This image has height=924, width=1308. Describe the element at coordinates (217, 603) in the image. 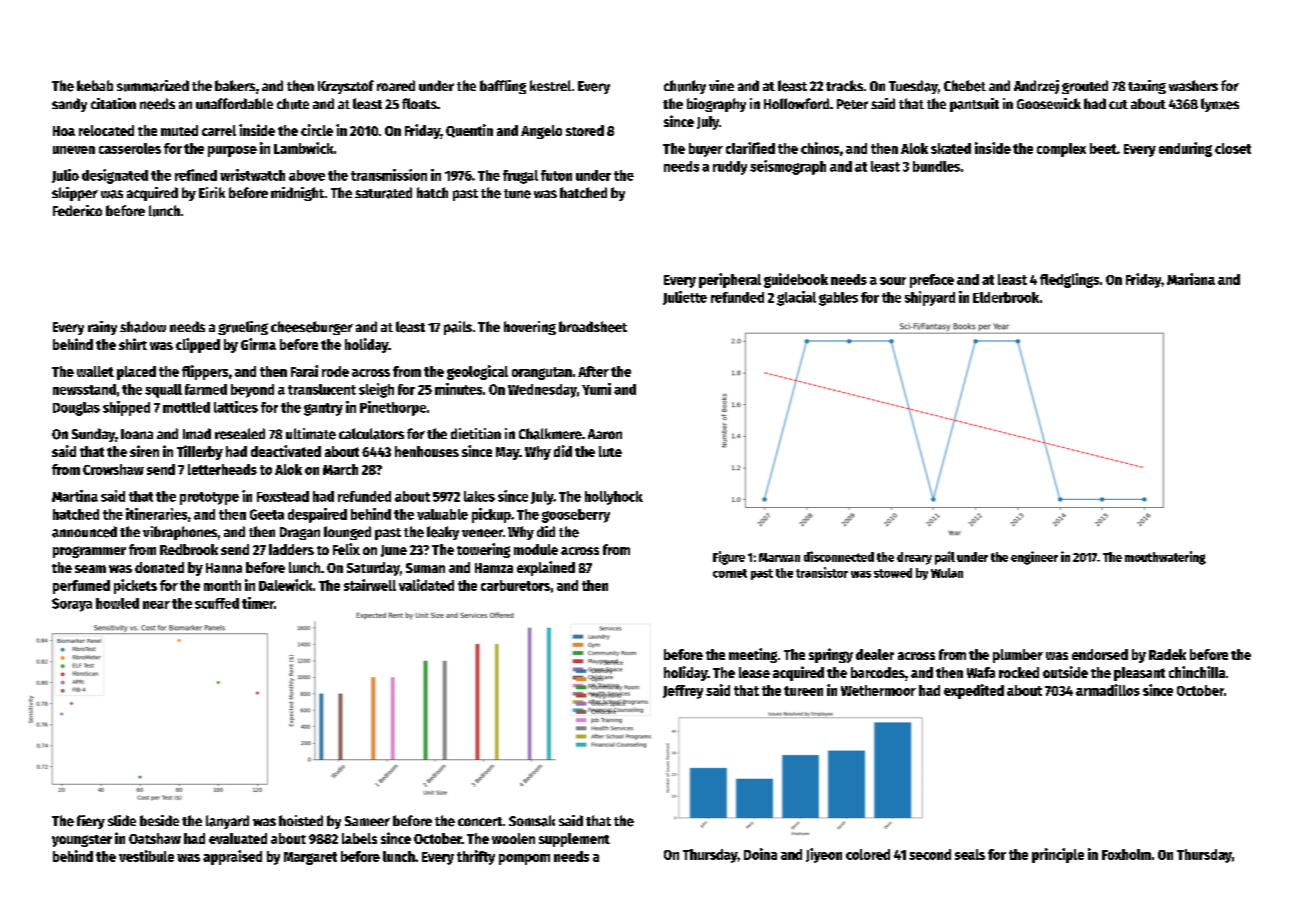

I see `scuffed` at that location.
